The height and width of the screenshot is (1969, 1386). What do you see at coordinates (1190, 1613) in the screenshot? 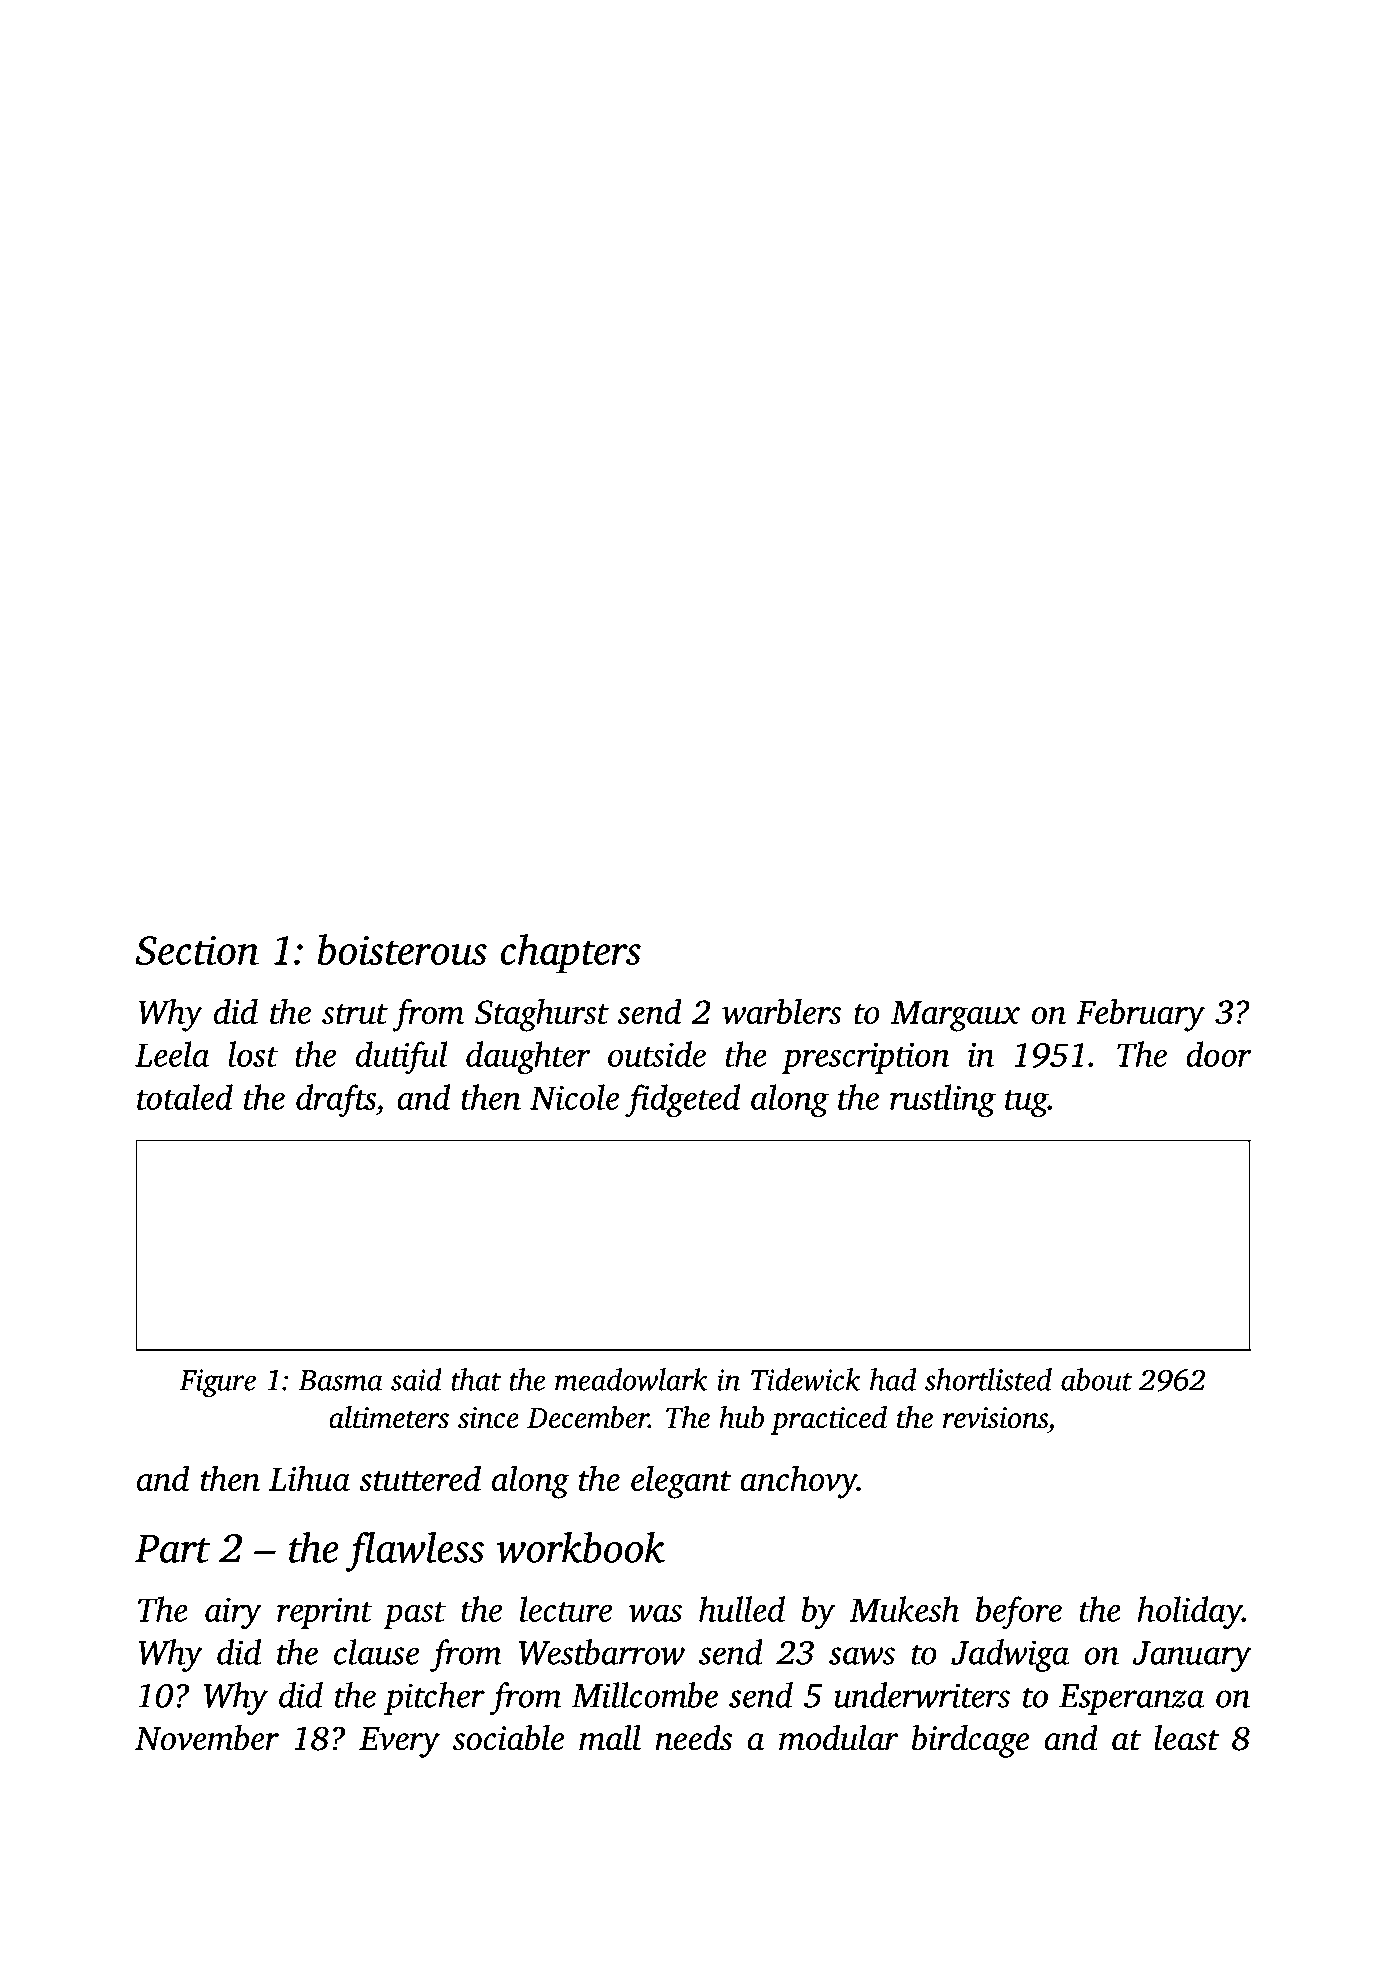
I see `holiday` at bounding box center [1190, 1613].
